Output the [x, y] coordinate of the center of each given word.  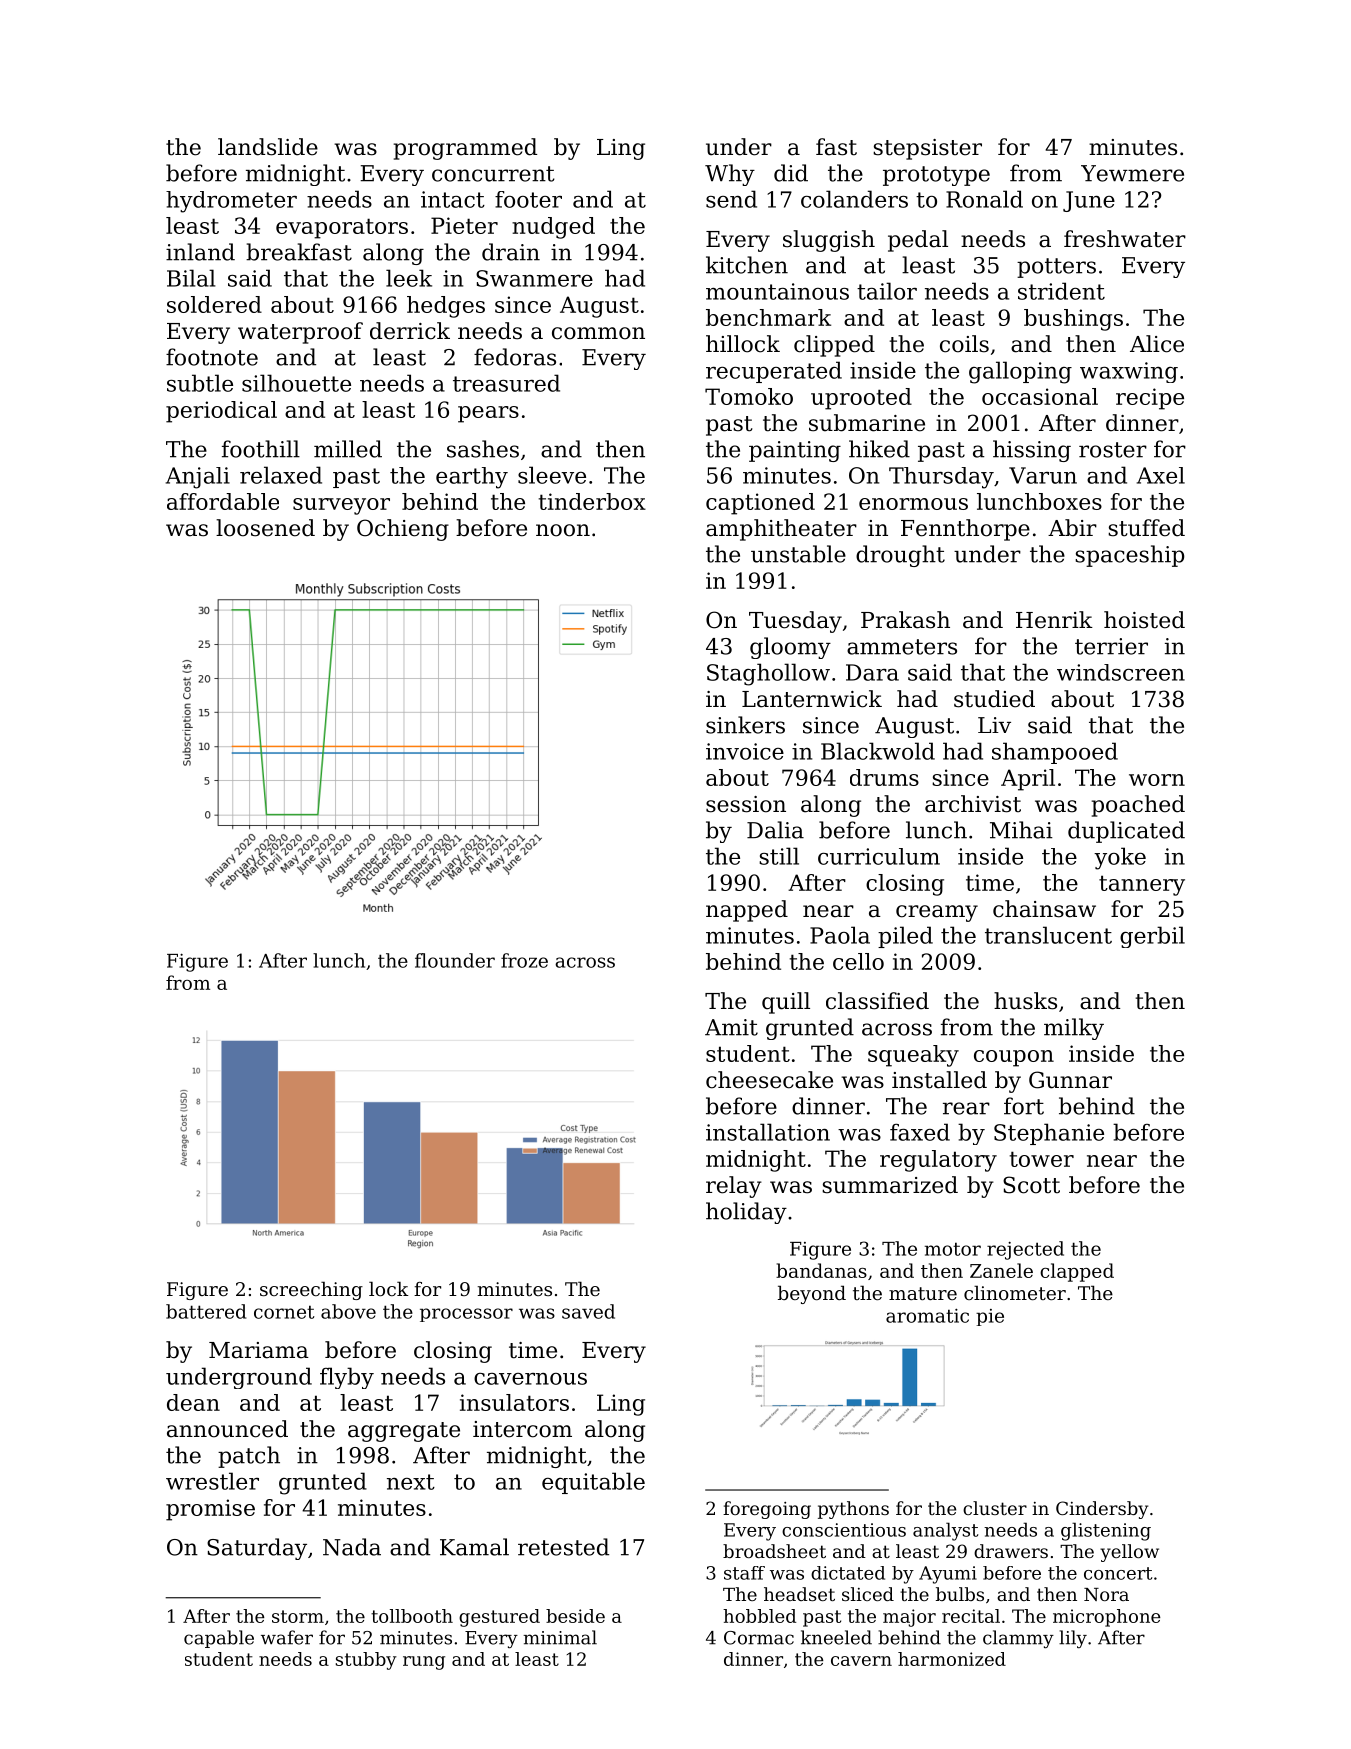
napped [747, 911]
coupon [1014, 1058]
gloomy [790, 648]
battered [206, 1311]
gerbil [1152, 937]
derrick [410, 331]
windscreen [1121, 672]
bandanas [821, 1270]
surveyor [341, 506]
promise [210, 1510]
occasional [1040, 396]
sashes [483, 449]
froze [524, 960]
